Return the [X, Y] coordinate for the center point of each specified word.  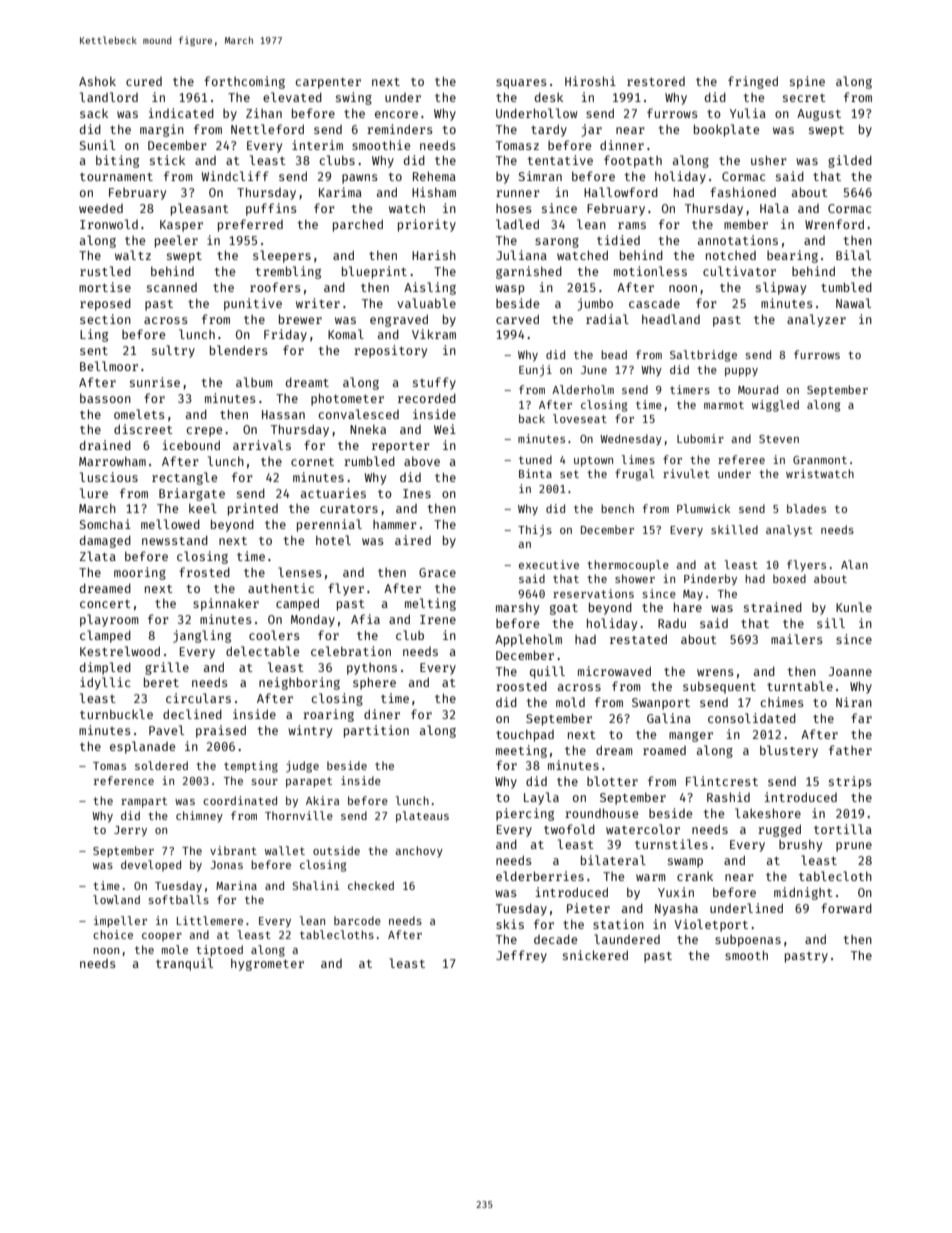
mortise [105, 287]
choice [113, 934]
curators [349, 509]
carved [517, 319]
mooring [140, 573]
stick [167, 160]
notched [731, 255]
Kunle [854, 607]
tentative [560, 160]
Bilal [853, 255]
